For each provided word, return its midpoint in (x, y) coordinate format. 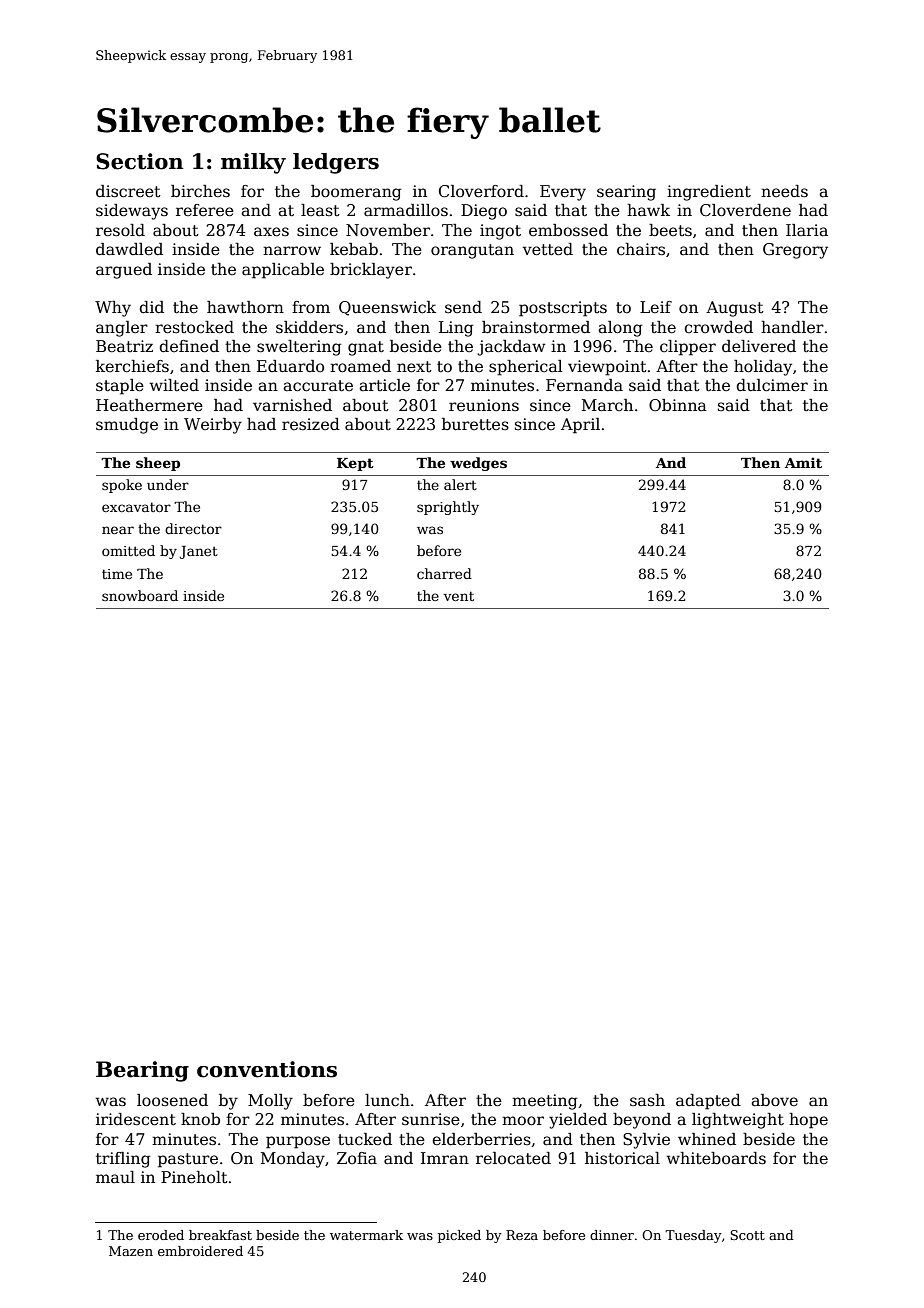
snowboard (140, 595)
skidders (309, 327)
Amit (803, 462)
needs (784, 191)
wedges (478, 464)
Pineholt (194, 1177)
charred (444, 573)
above (774, 1100)
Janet (199, 552)
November (388, 230)
